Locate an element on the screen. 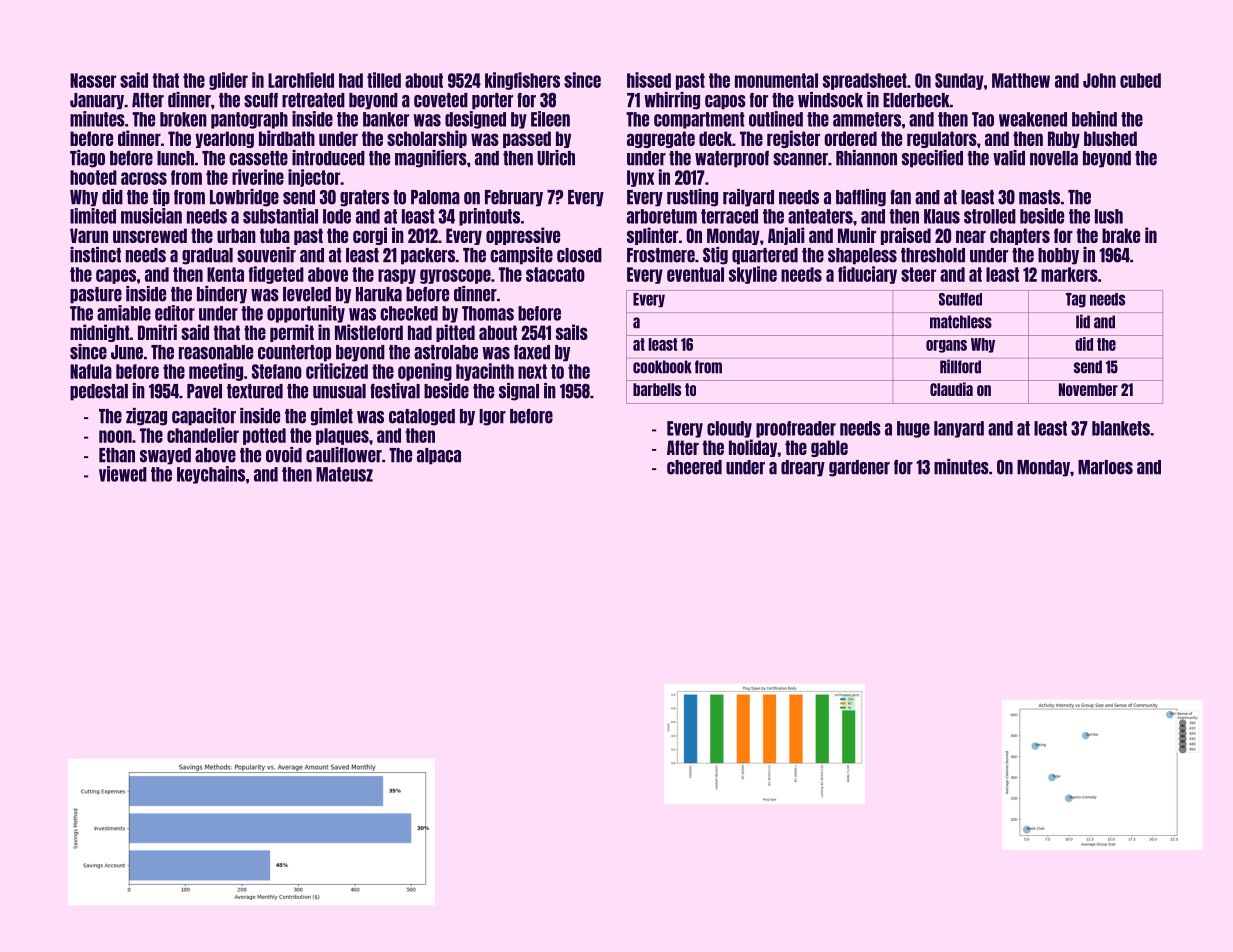 The height and width of the screenshot is (952, 1233). specified is located at coordinates (932, 159).
